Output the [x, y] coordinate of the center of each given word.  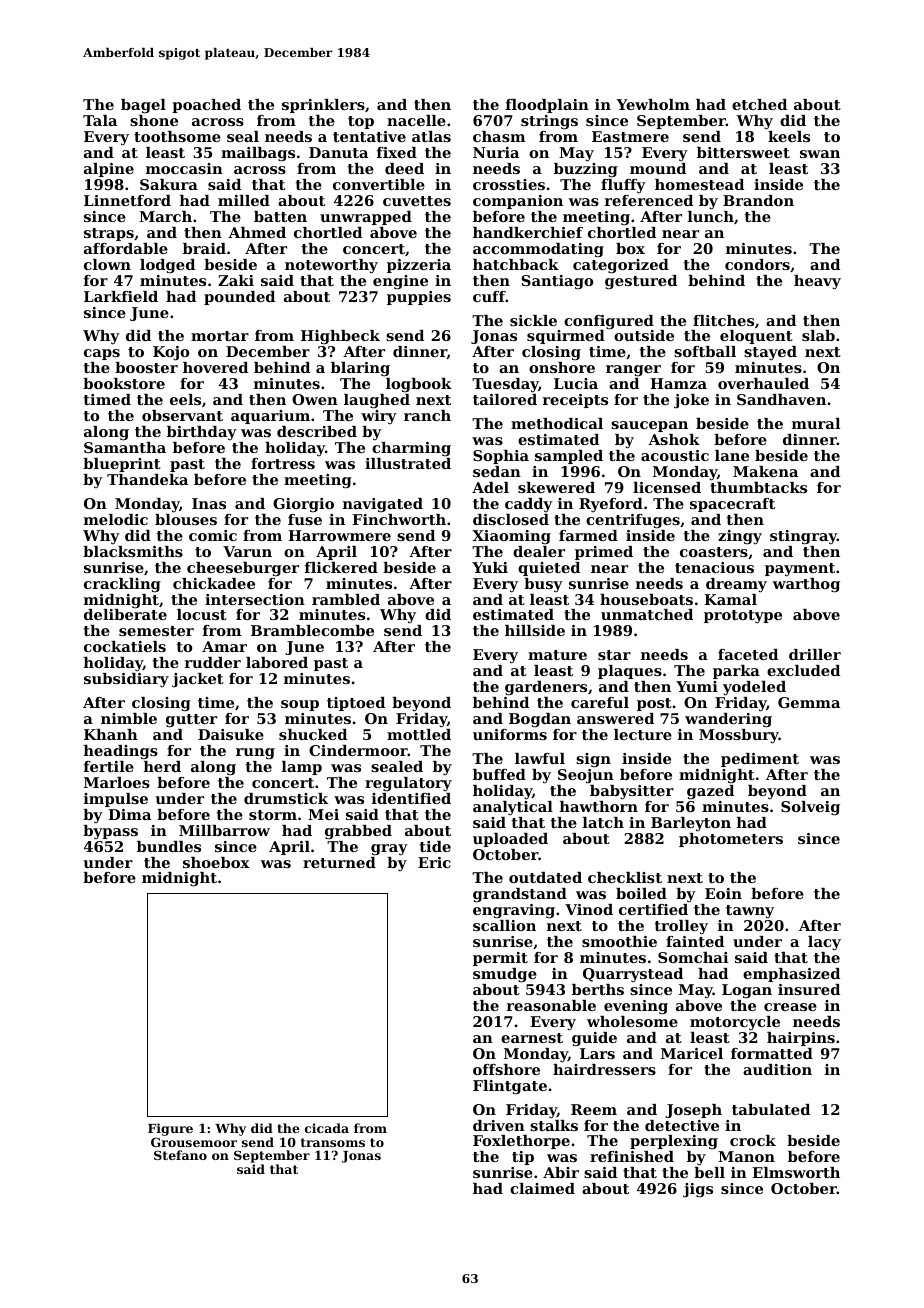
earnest [532, 1038]
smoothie [619, 941]
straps [109, 234]
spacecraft [732, 505]
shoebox [216, 862]
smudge [505, 975]
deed [404, 168]
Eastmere [630, 136]
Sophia [501, 457]
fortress [283, 463]
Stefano [180, 1155]
